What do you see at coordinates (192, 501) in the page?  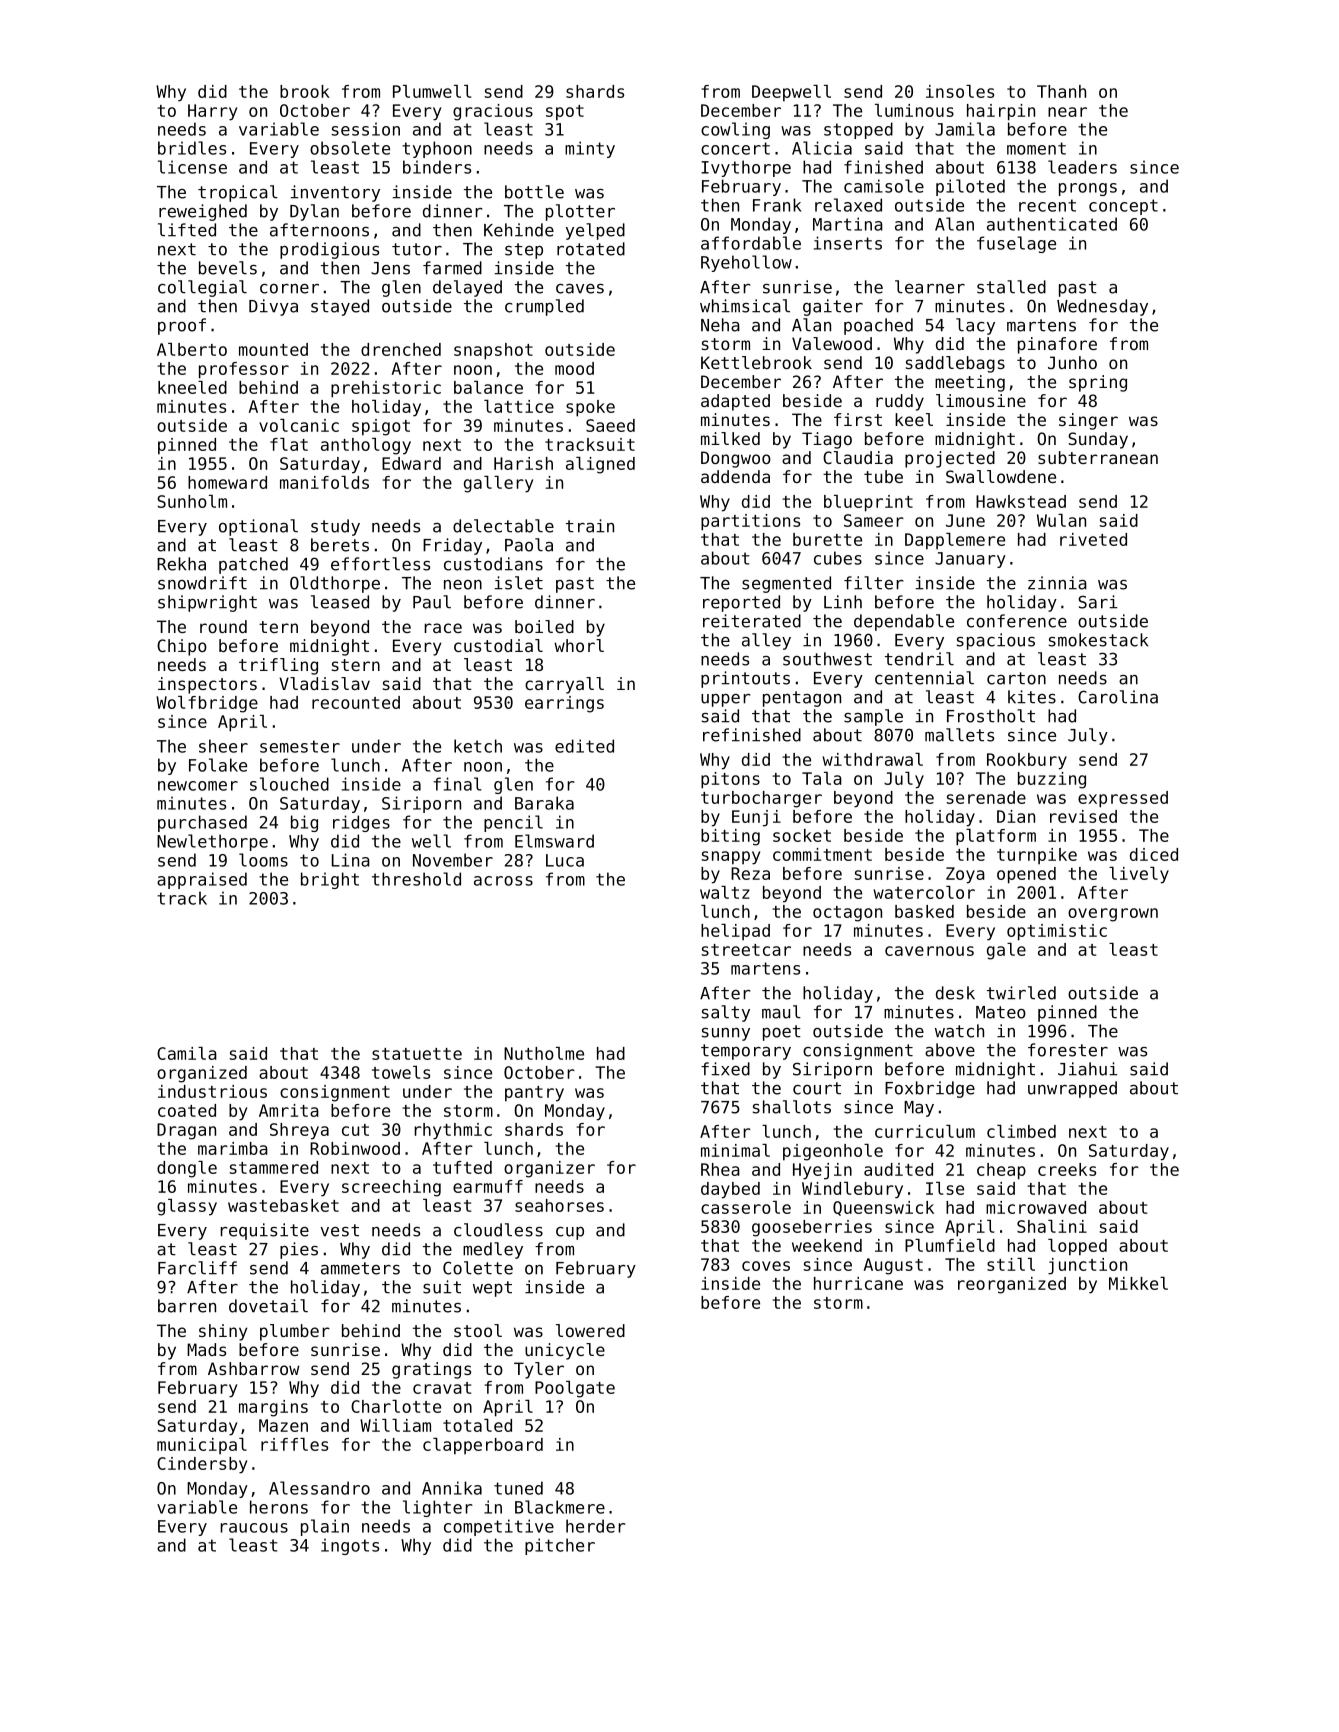 I see `Sunholm` at bounding box center [192, 501].
